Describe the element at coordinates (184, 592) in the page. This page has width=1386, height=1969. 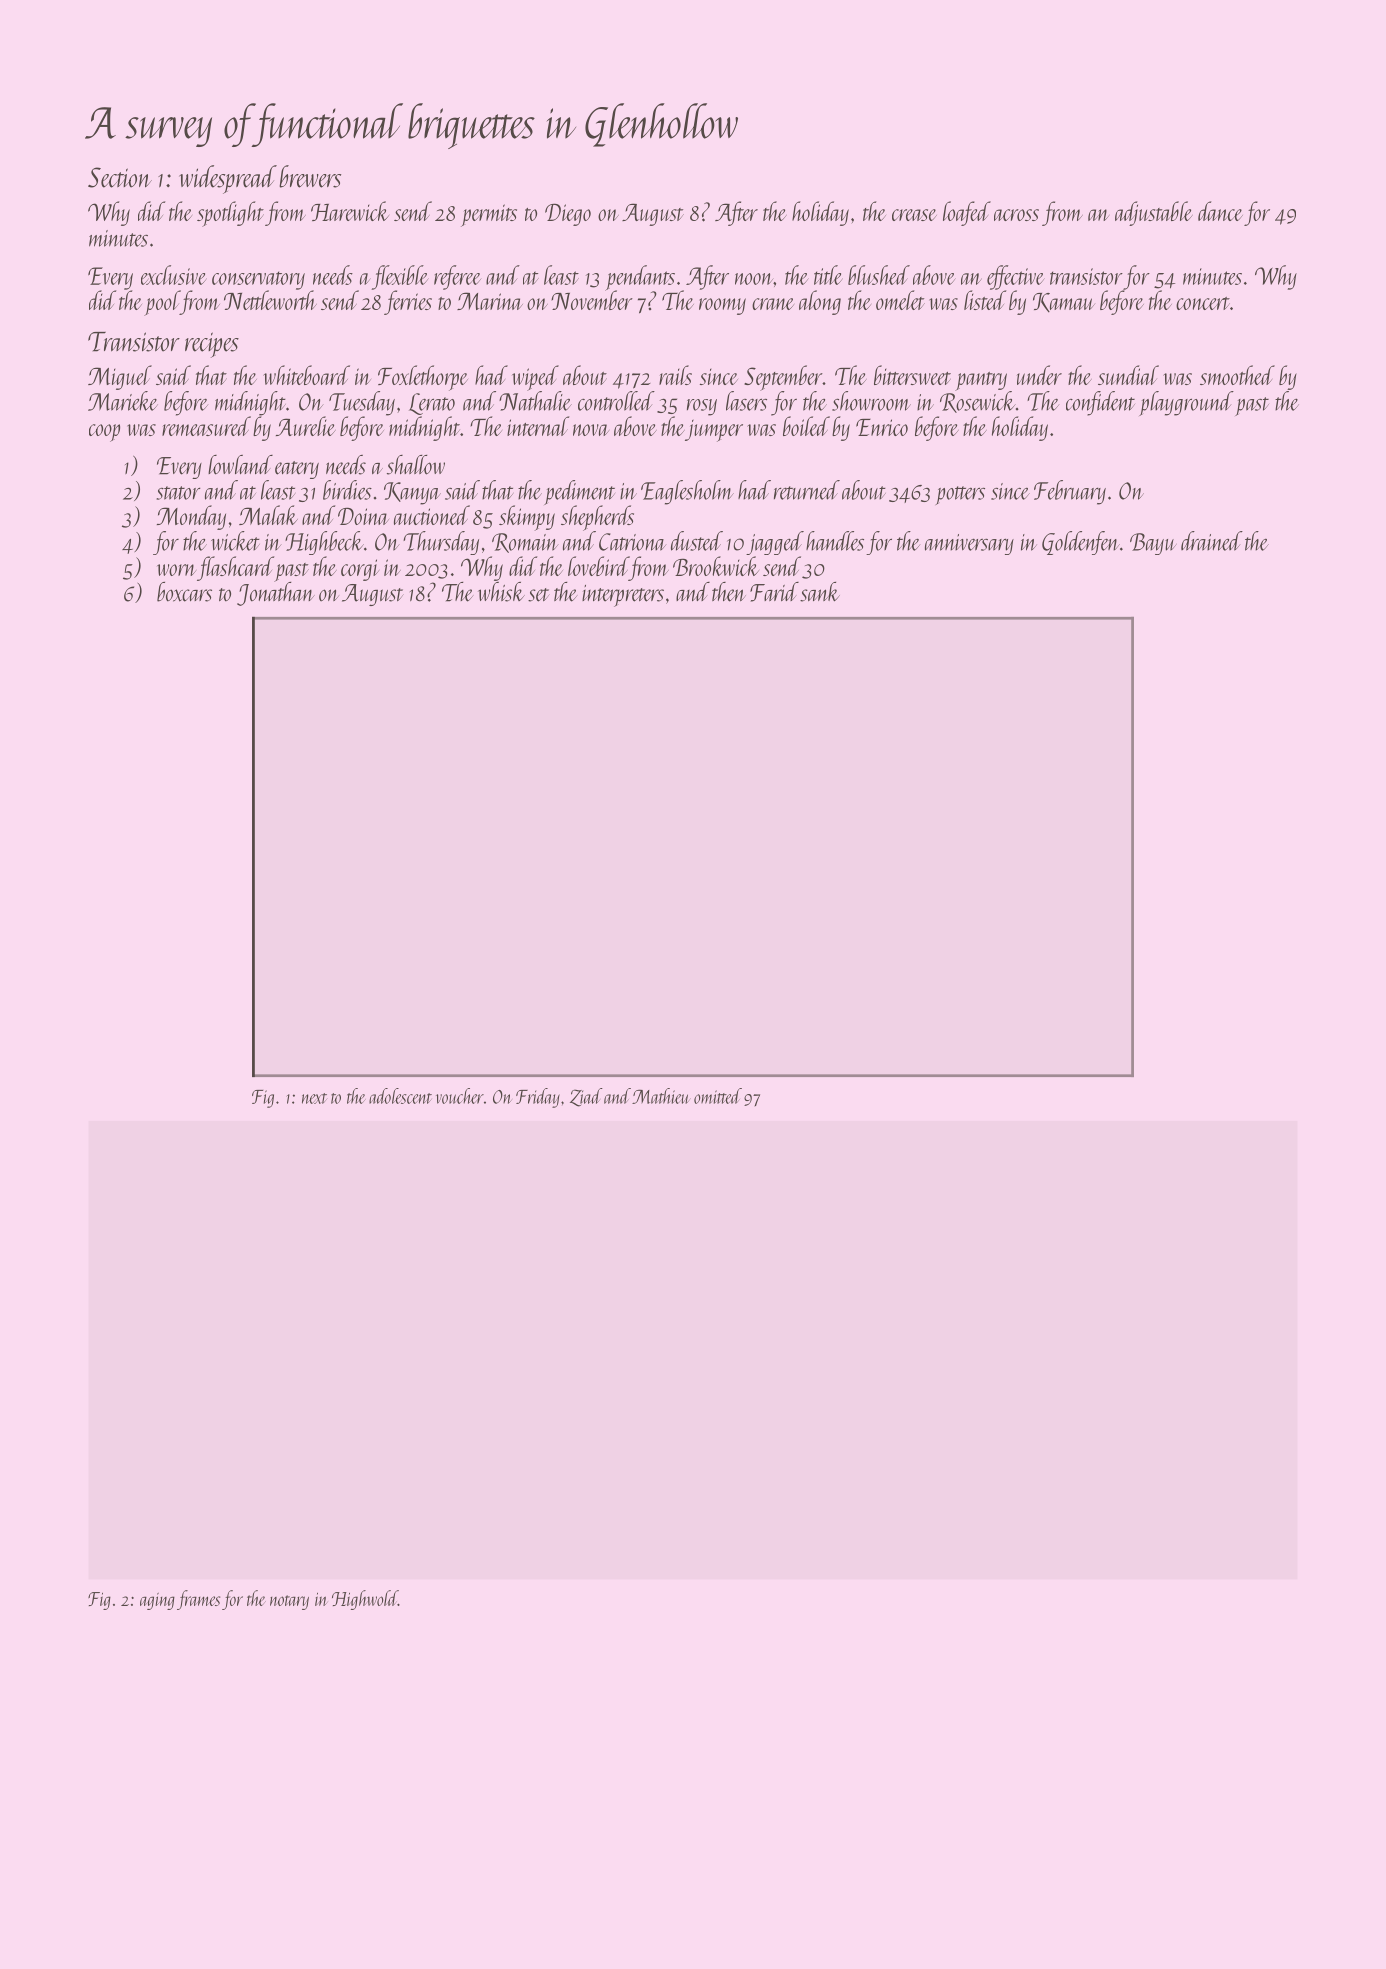
I see `boxcars` at that location.
